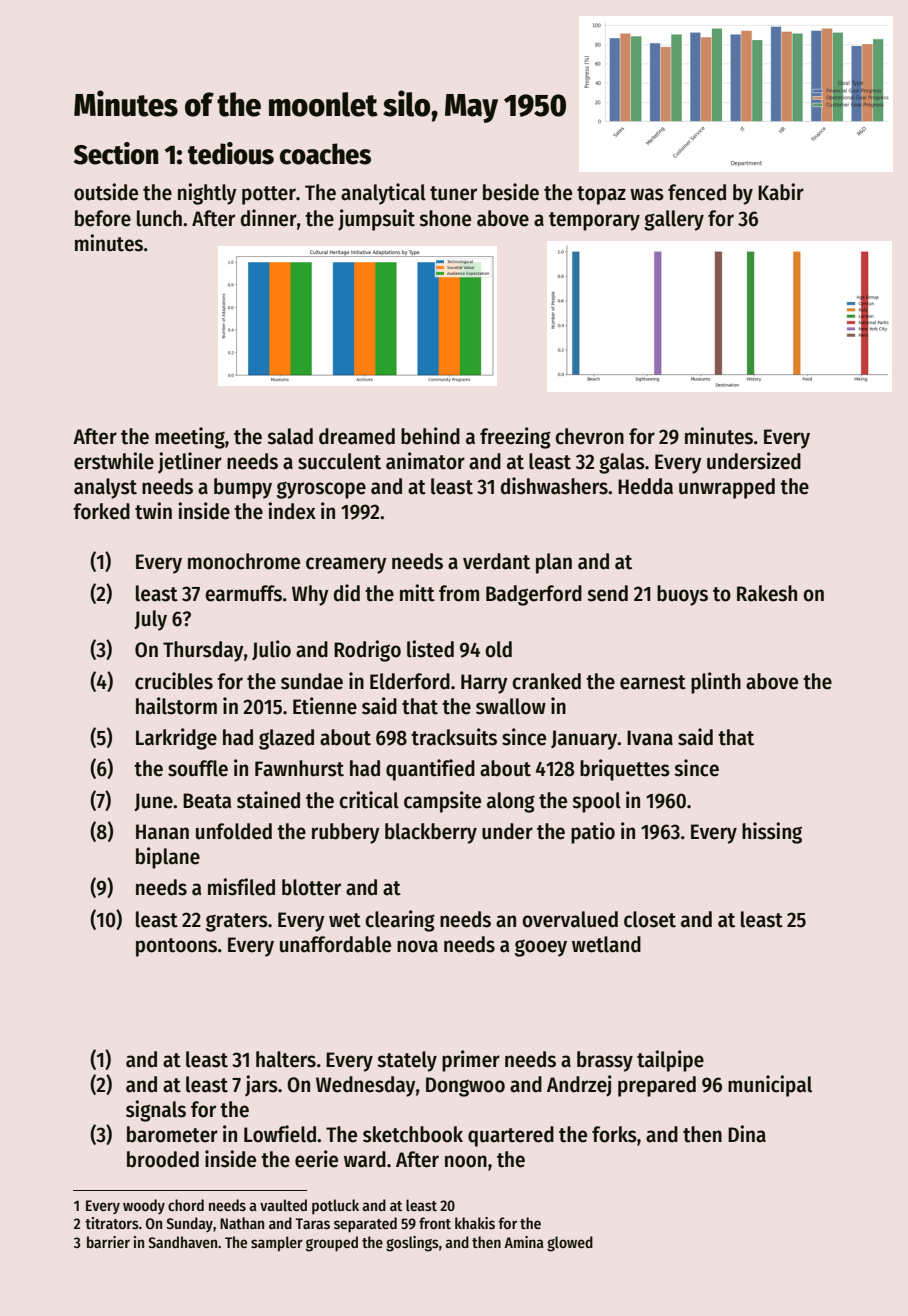 This screenshot has width=908, height=1316. Describe the element at coordinates (650, 919) in the screenshot. I see `closet` at that location.
